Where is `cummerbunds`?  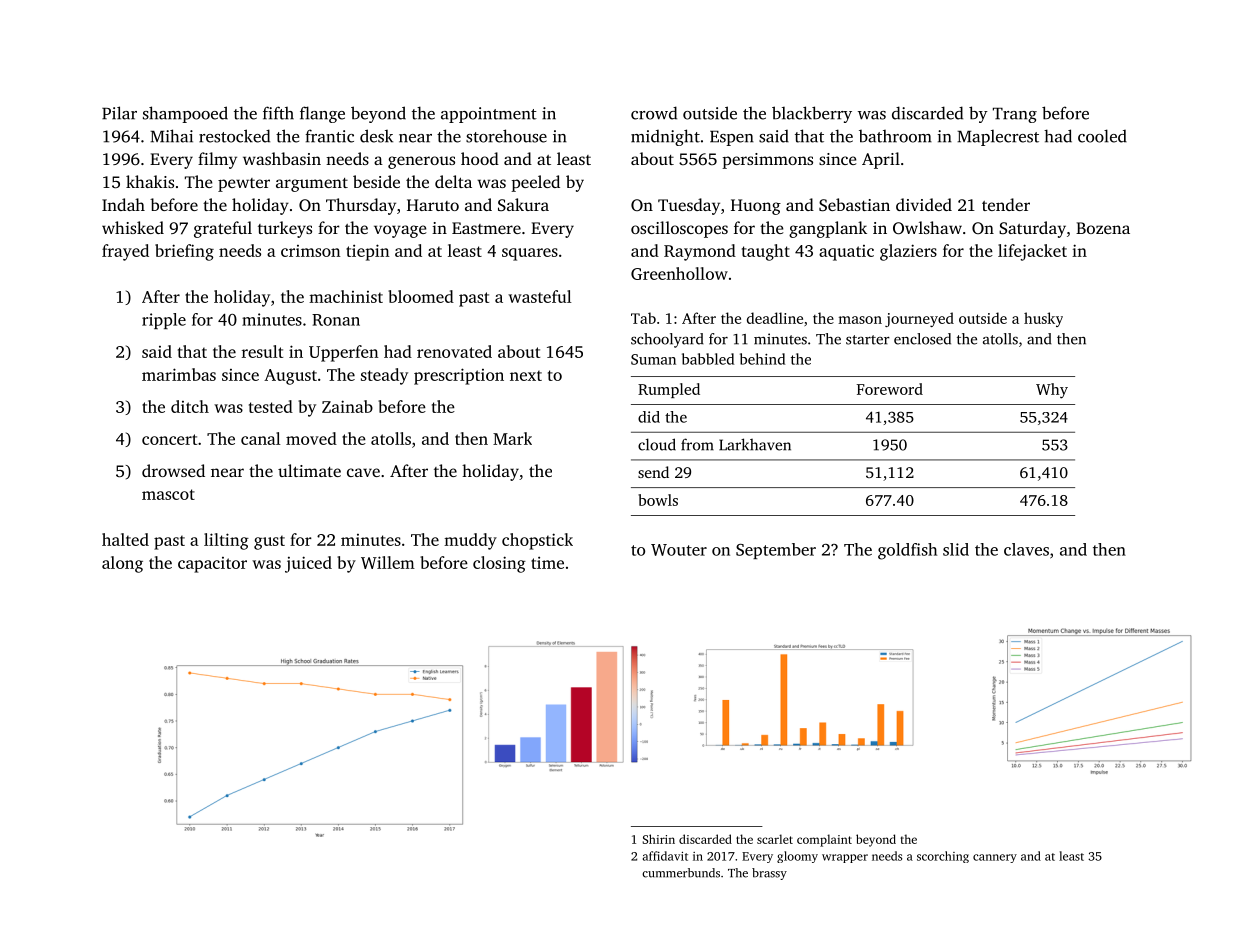 cummerbunds is located at coordinates (681, 873).
